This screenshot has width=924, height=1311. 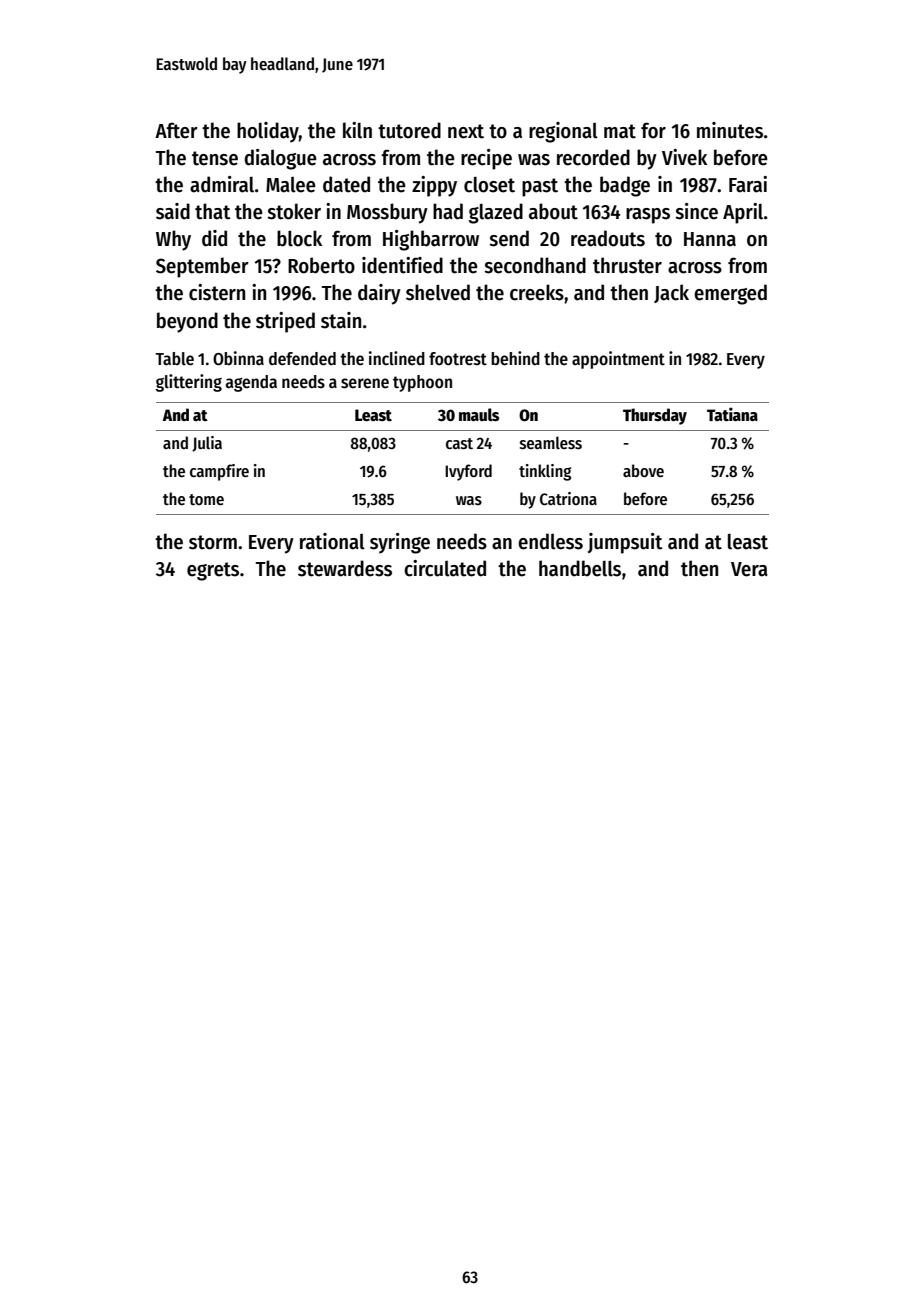 I want to click on egrets, so click(x=213, y=571).
